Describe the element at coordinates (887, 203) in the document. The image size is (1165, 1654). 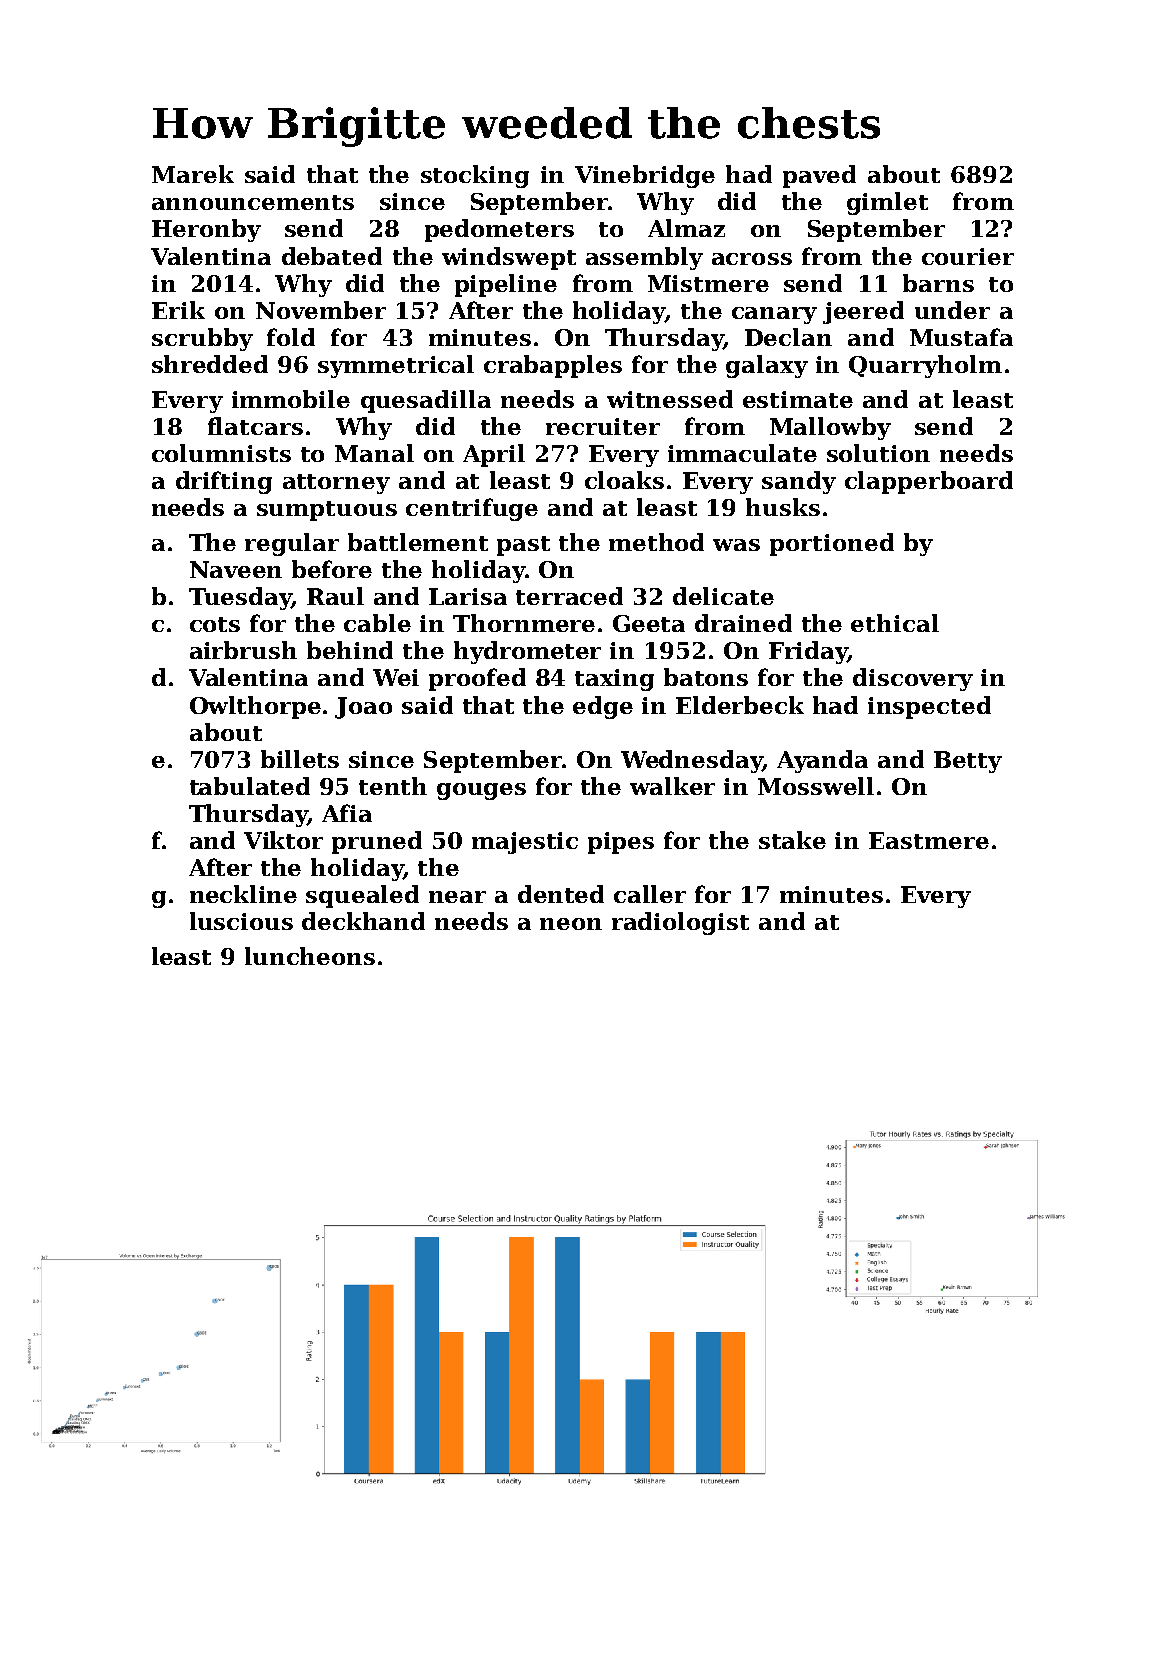
I see `gimlet` at that location.
